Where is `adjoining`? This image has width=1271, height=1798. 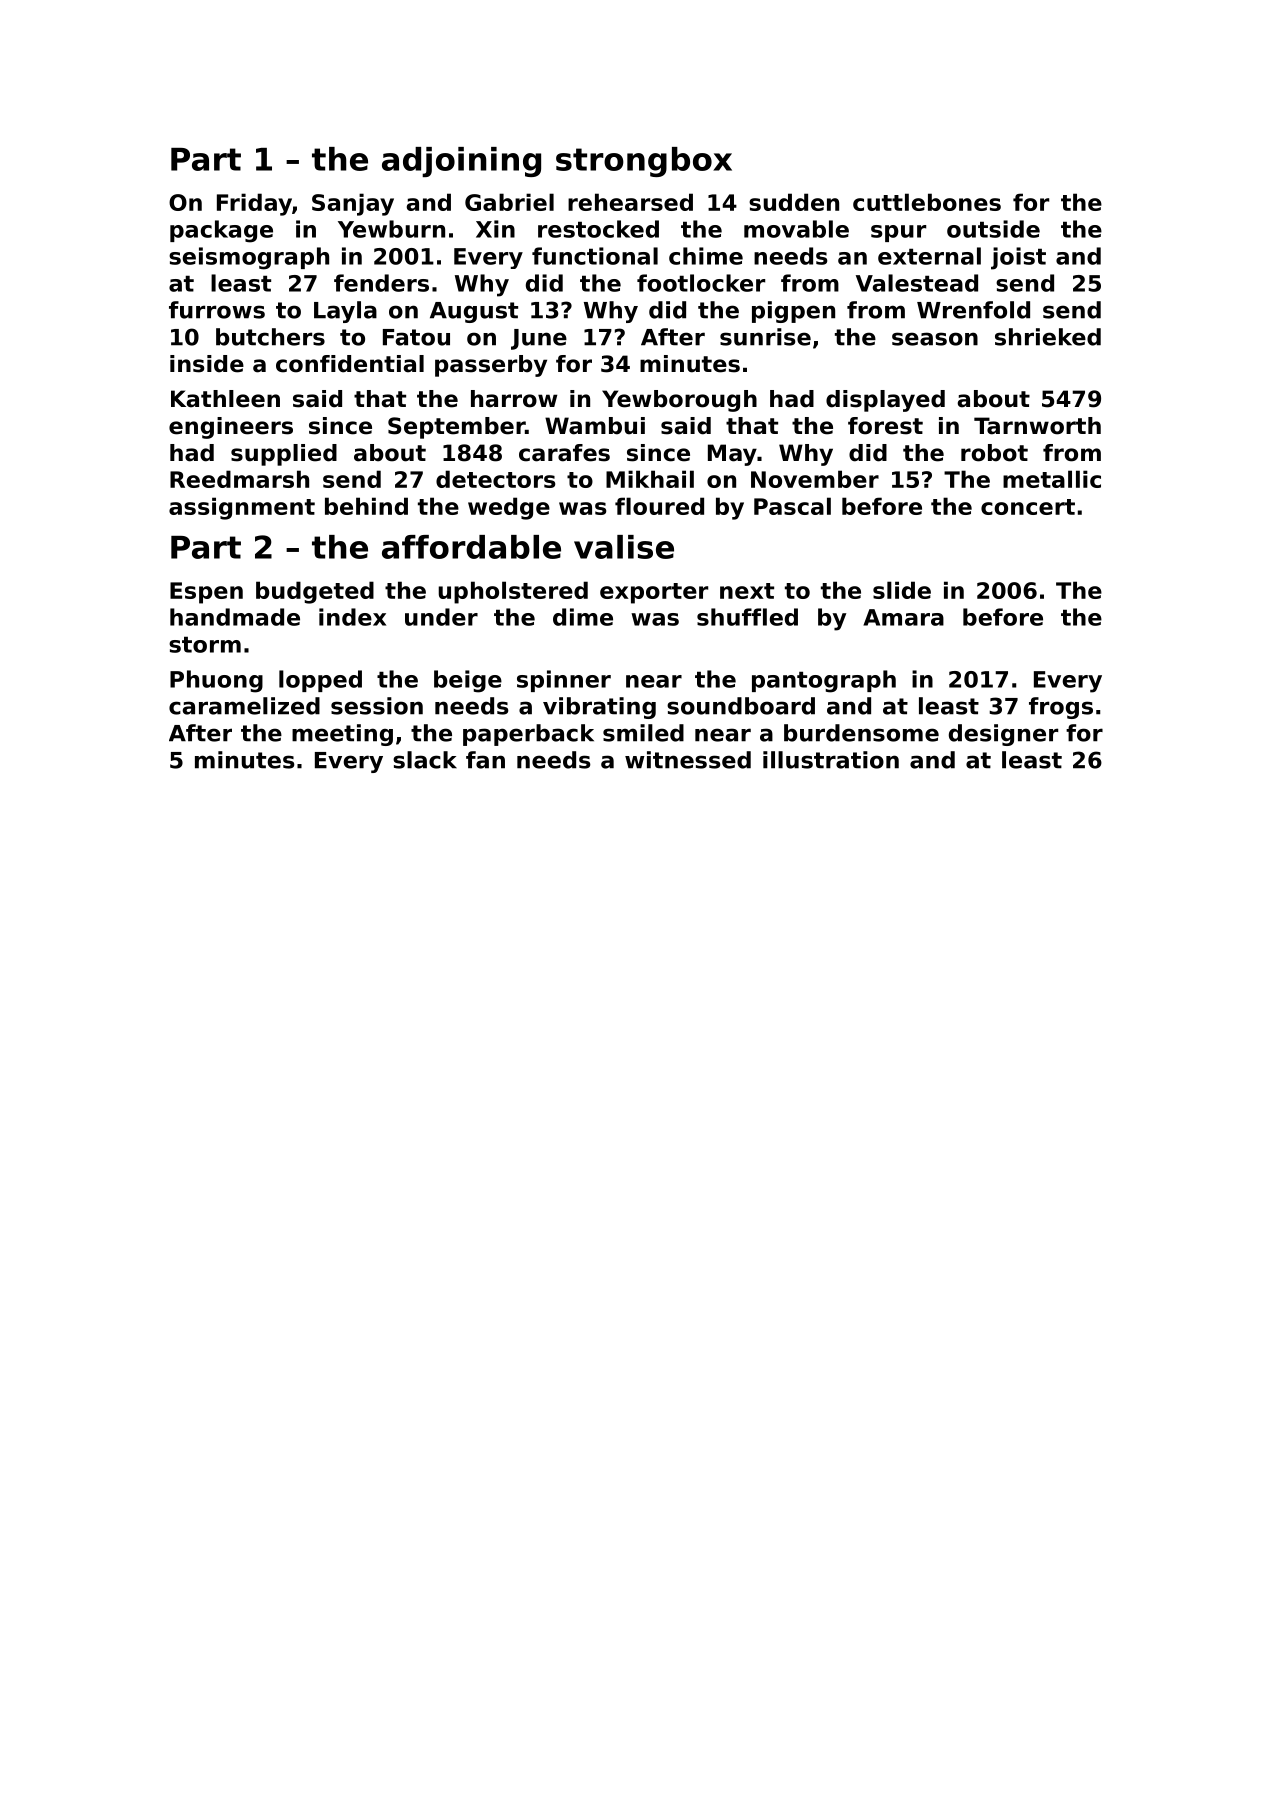 adjoining is located at coordinates (461, 162).
